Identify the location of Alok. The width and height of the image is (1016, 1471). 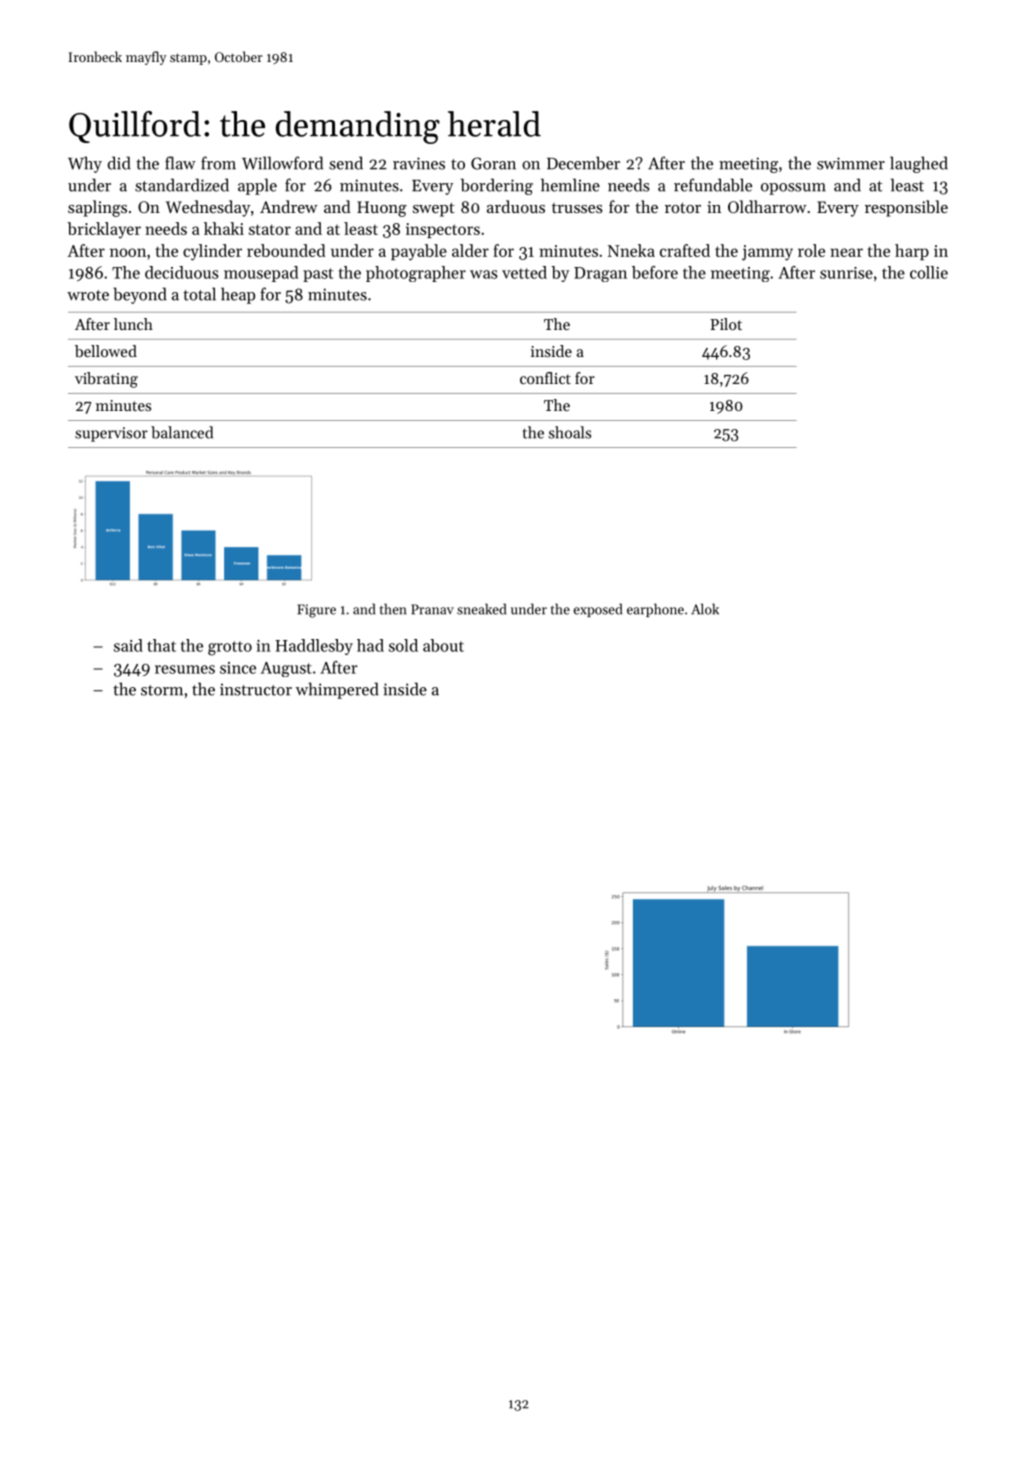
(705, 609).
